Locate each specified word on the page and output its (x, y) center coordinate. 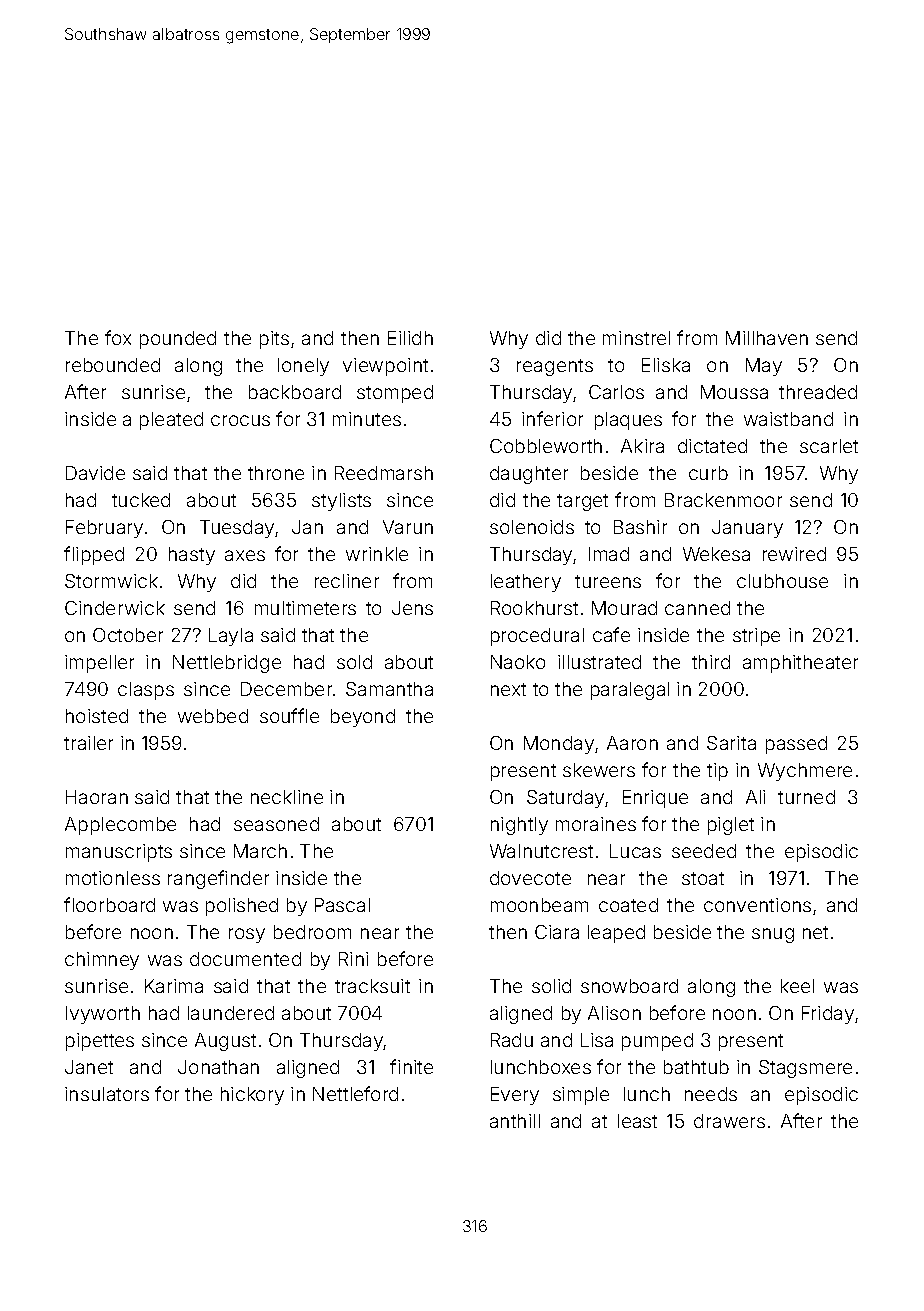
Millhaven (767, 338)
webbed (213, 716)
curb (708, 473)
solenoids (532, 527)
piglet (731, 826)
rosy (247, 935)
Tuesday (237, 529)
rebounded (113, 365)
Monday (559, 745)
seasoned (276, 824)
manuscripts (119, 853)
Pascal (342, 905)
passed (796, 745)
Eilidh (410, 338)
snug (773, 935)
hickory (252, 1096)
